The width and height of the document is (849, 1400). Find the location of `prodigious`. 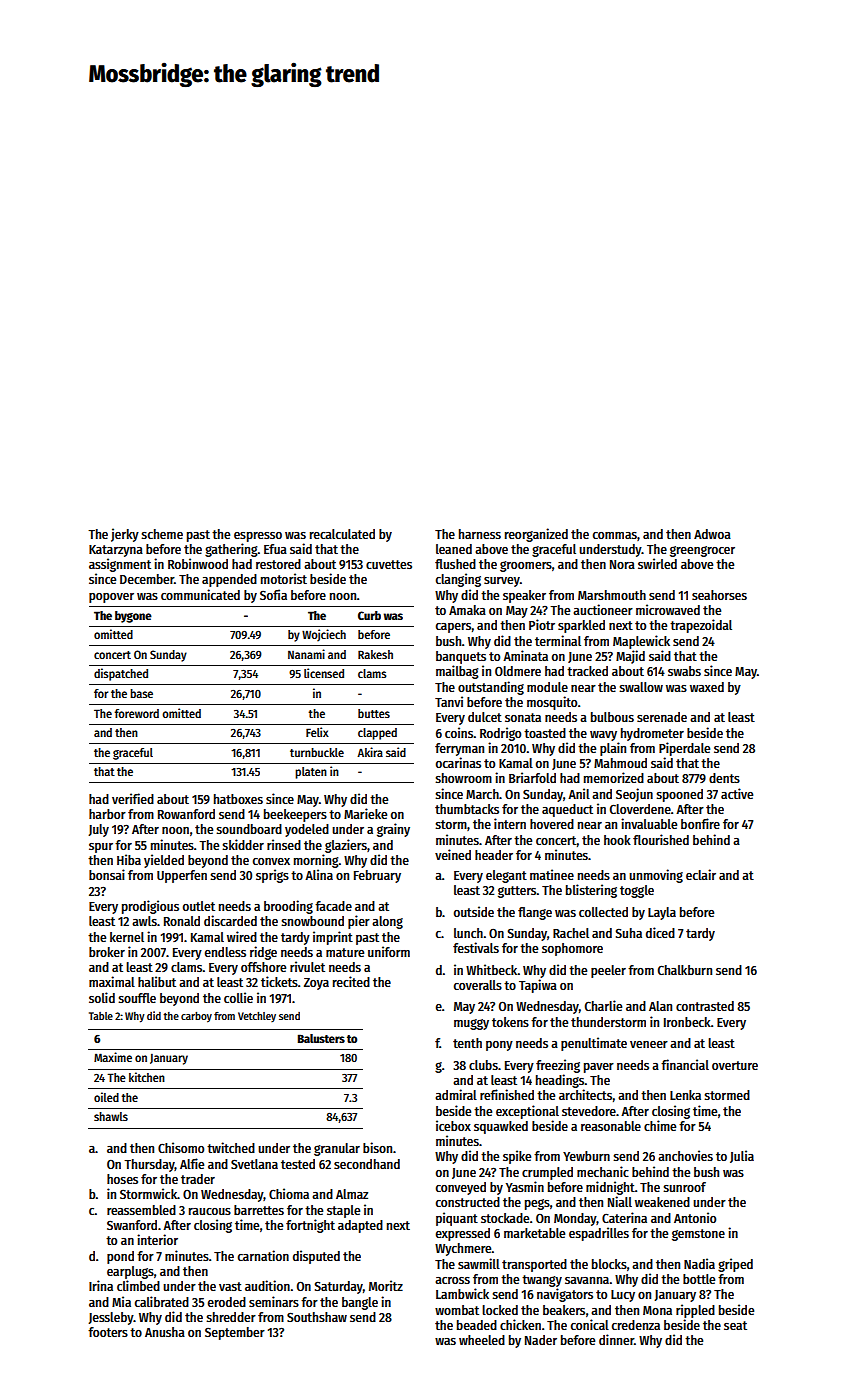

prodigious is located at coordinates (150, 907).
